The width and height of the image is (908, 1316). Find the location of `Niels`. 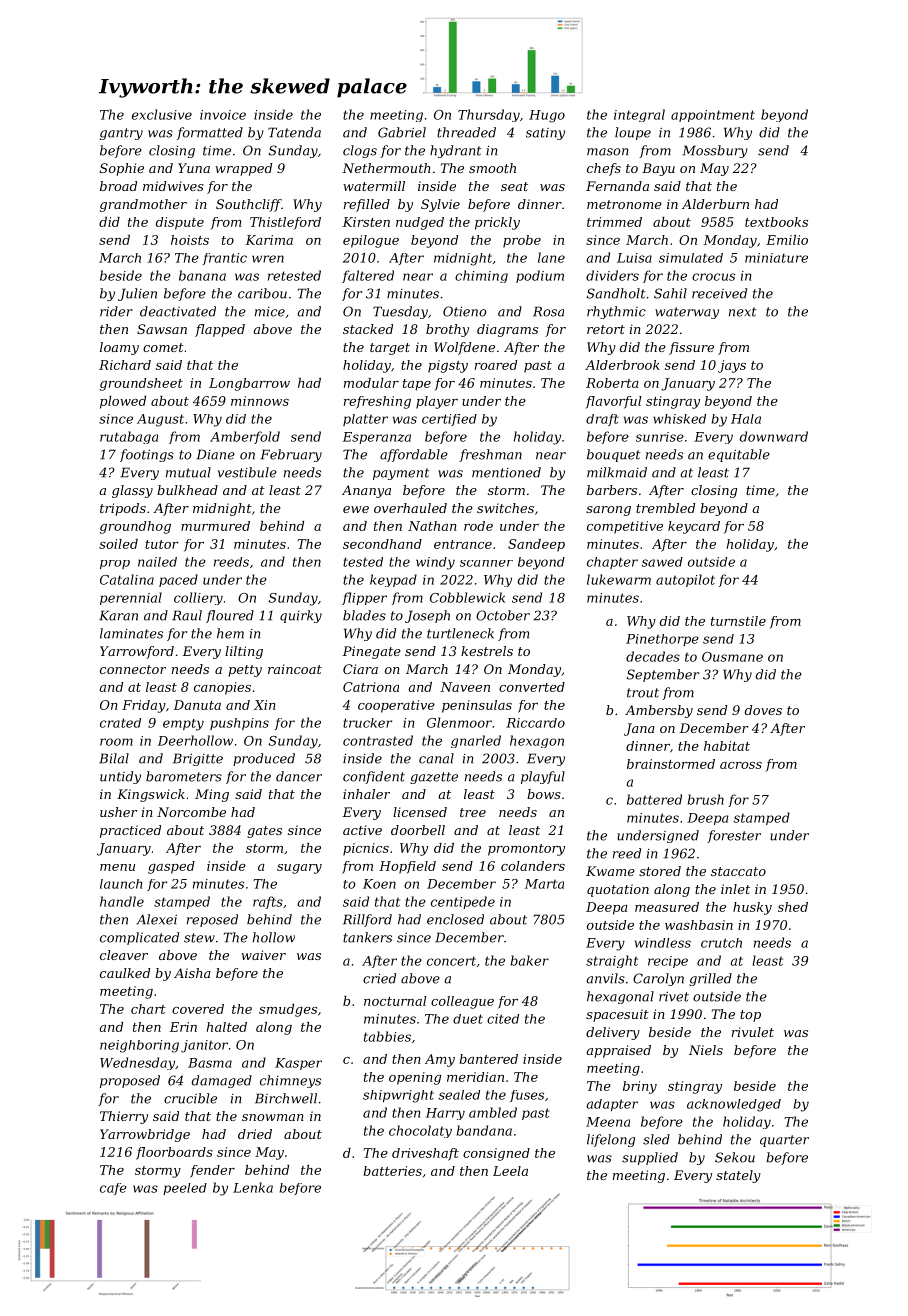

Niels is located at coordinates (706, 1050).
